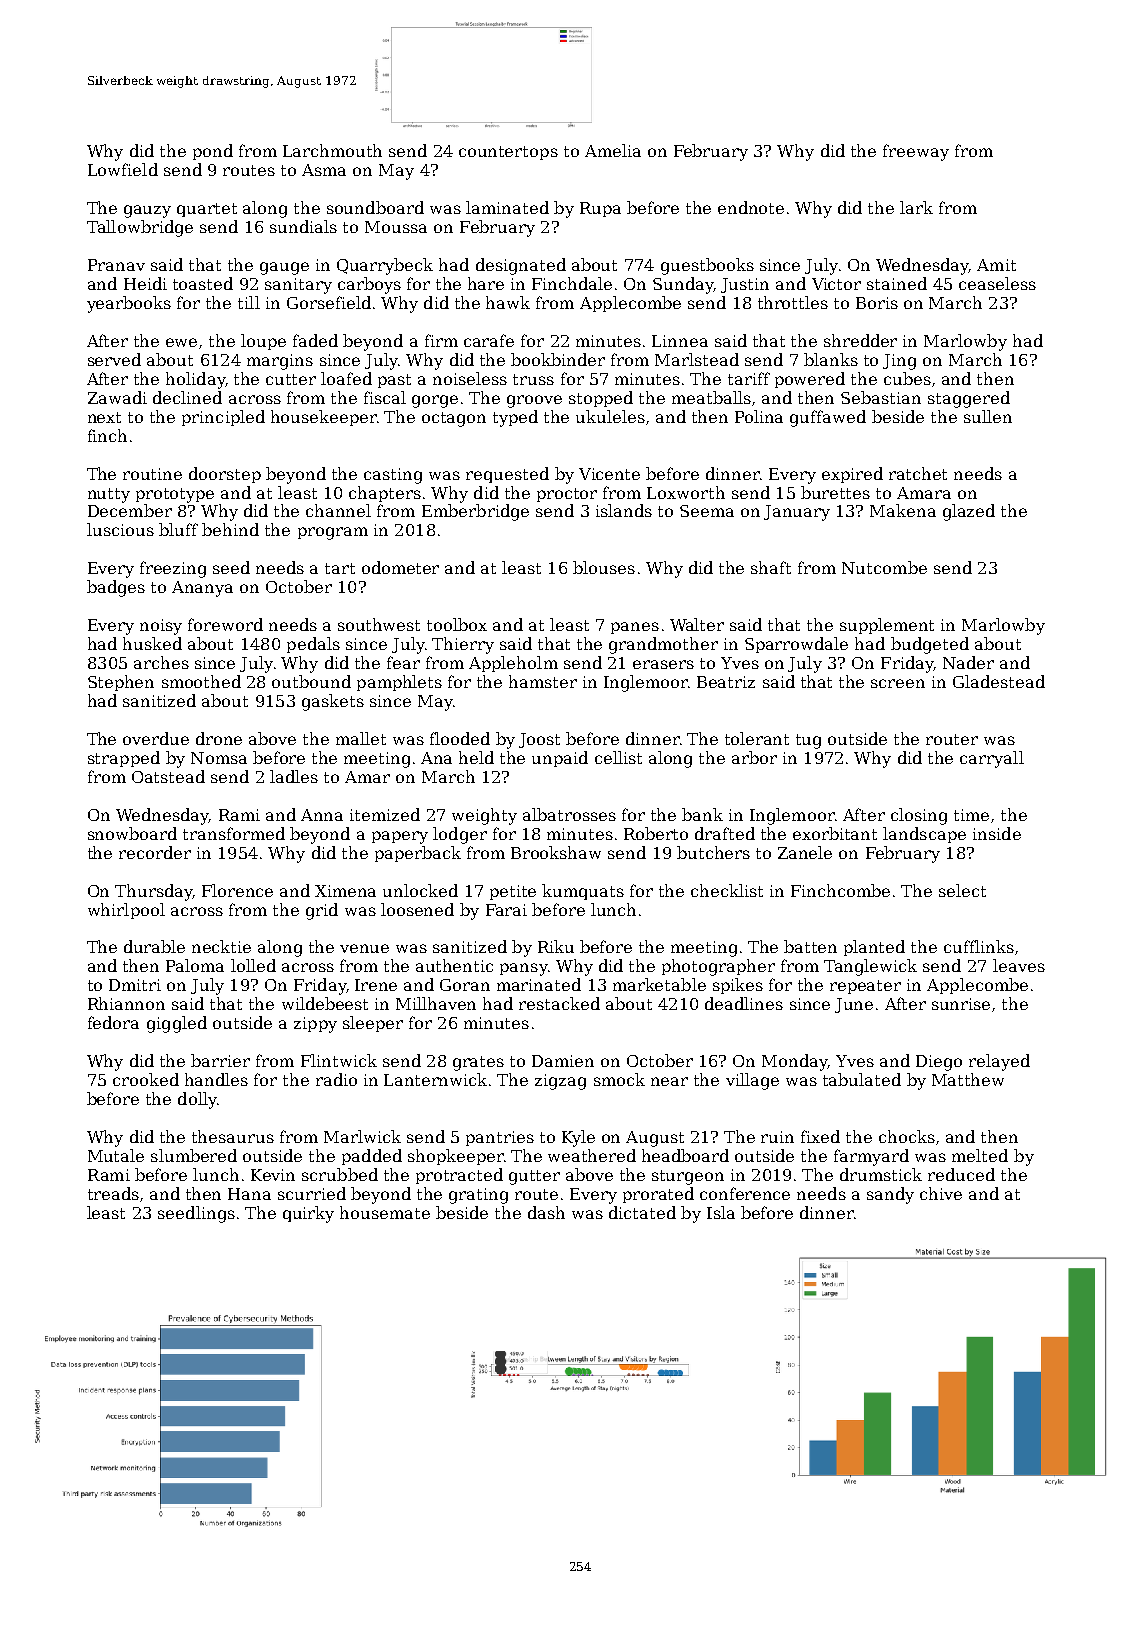 This image has width=1137, height=1647. I want to click on headboard, so click(685, 1155).
